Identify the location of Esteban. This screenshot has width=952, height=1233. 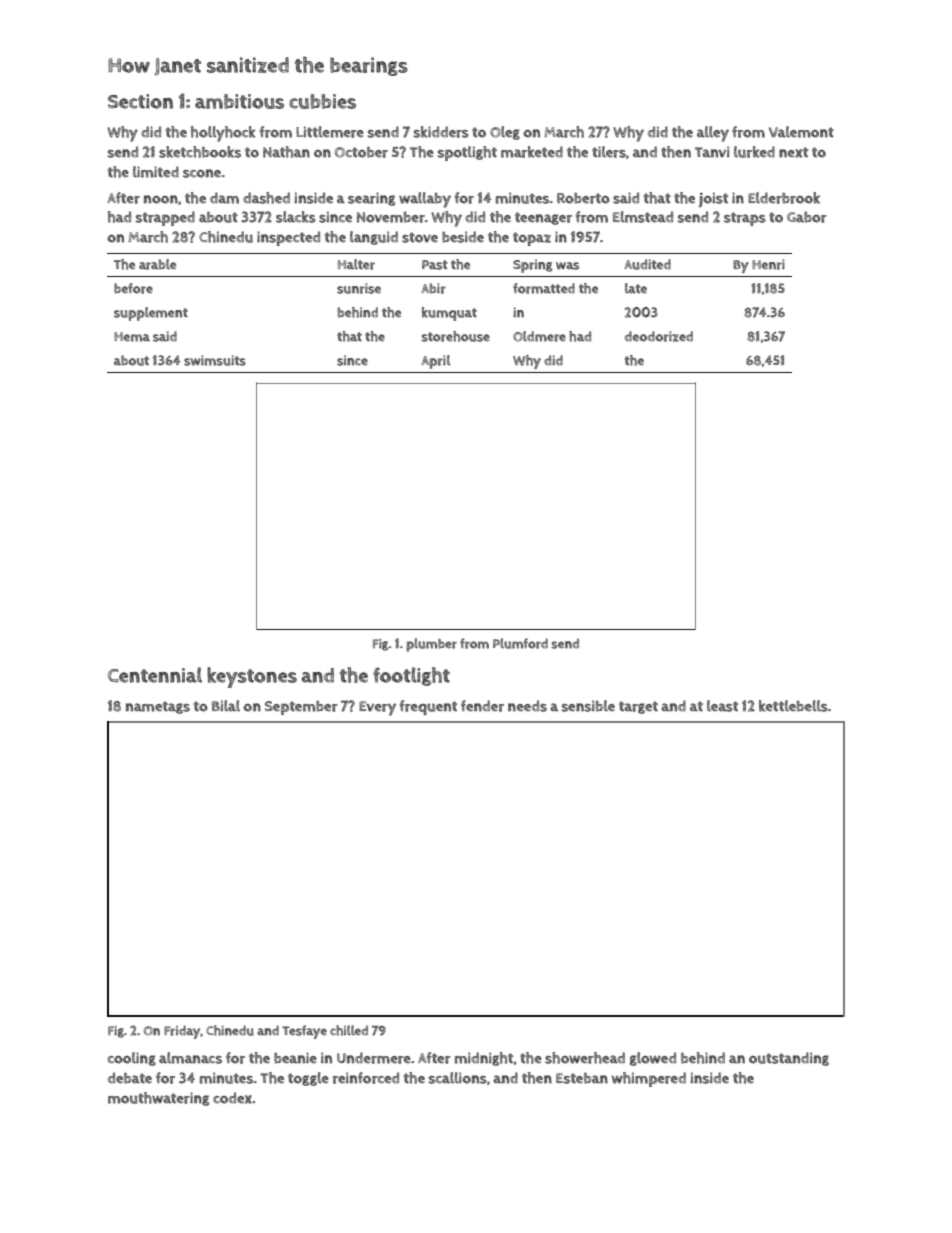
(582, 1078).
